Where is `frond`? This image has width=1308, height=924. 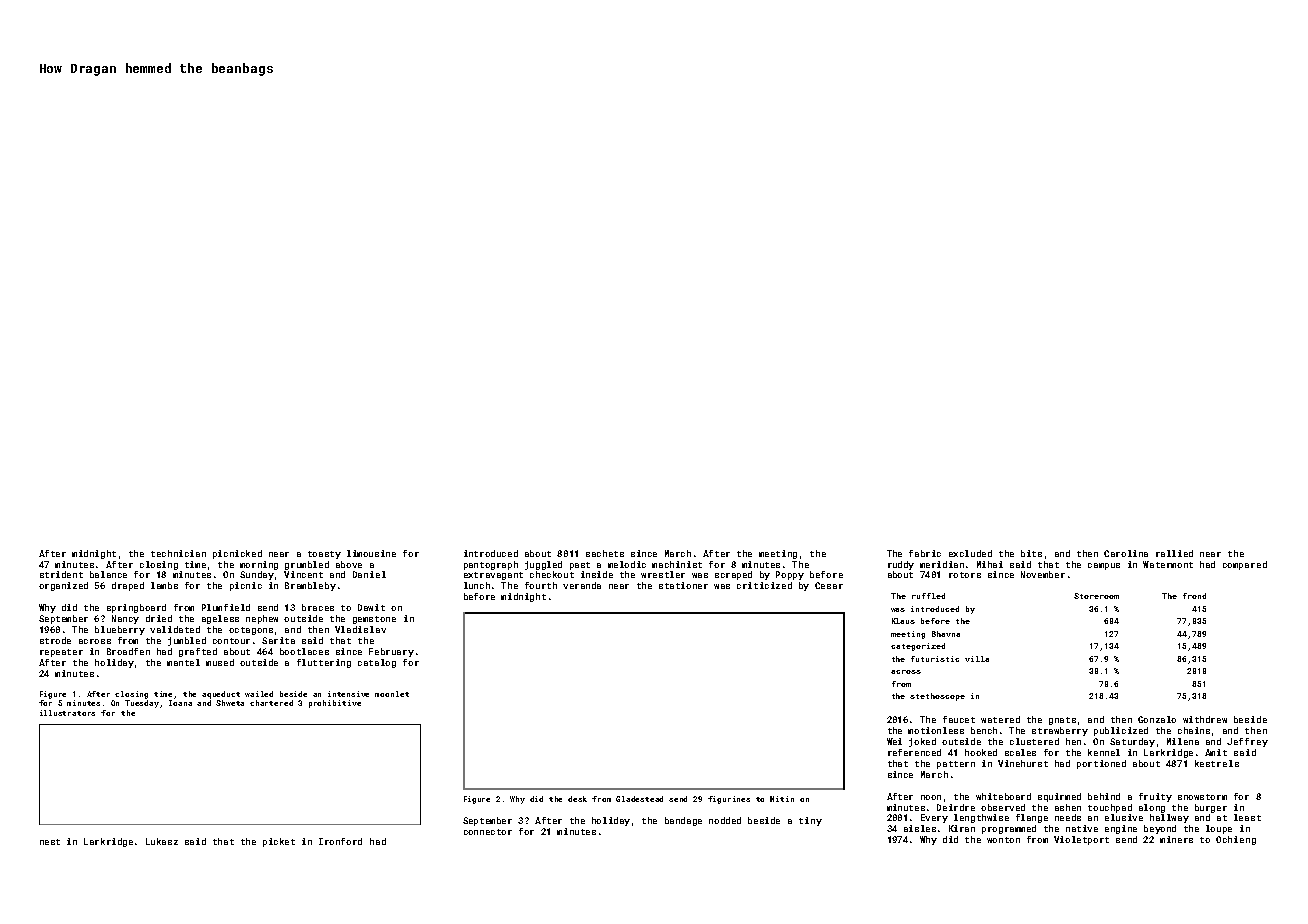
frond is located at coordinates (1194, 596).
